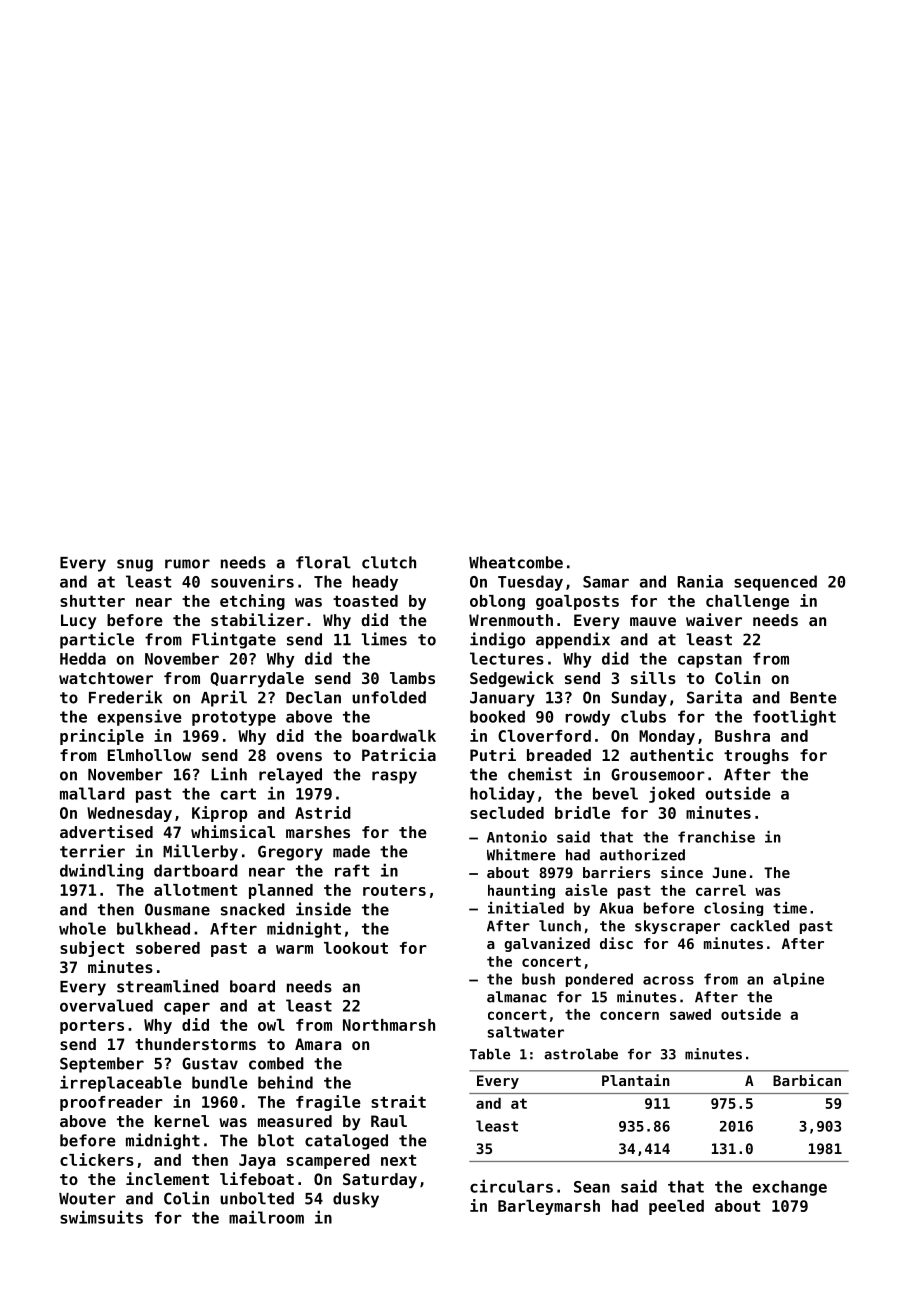 The image size is (908, 1316). Describe the element at coordinates (167, 1178) in the screenshot. I see `inclement` at that location.
